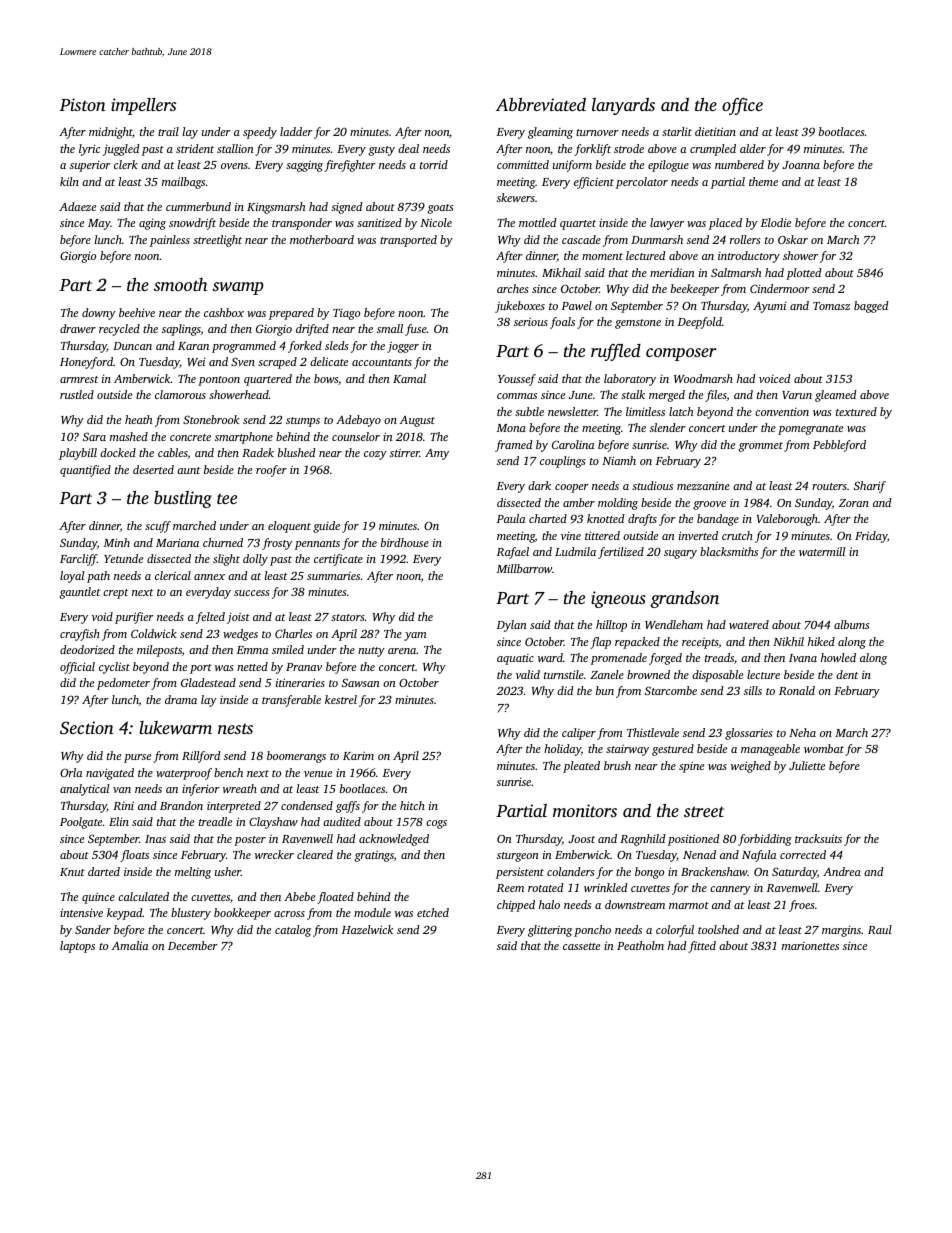 This screenshot has height=1233, width=952. What do you see at coordinates (193, 945) in the screenshot?
I see `December` at bounding box center [193, 945].
